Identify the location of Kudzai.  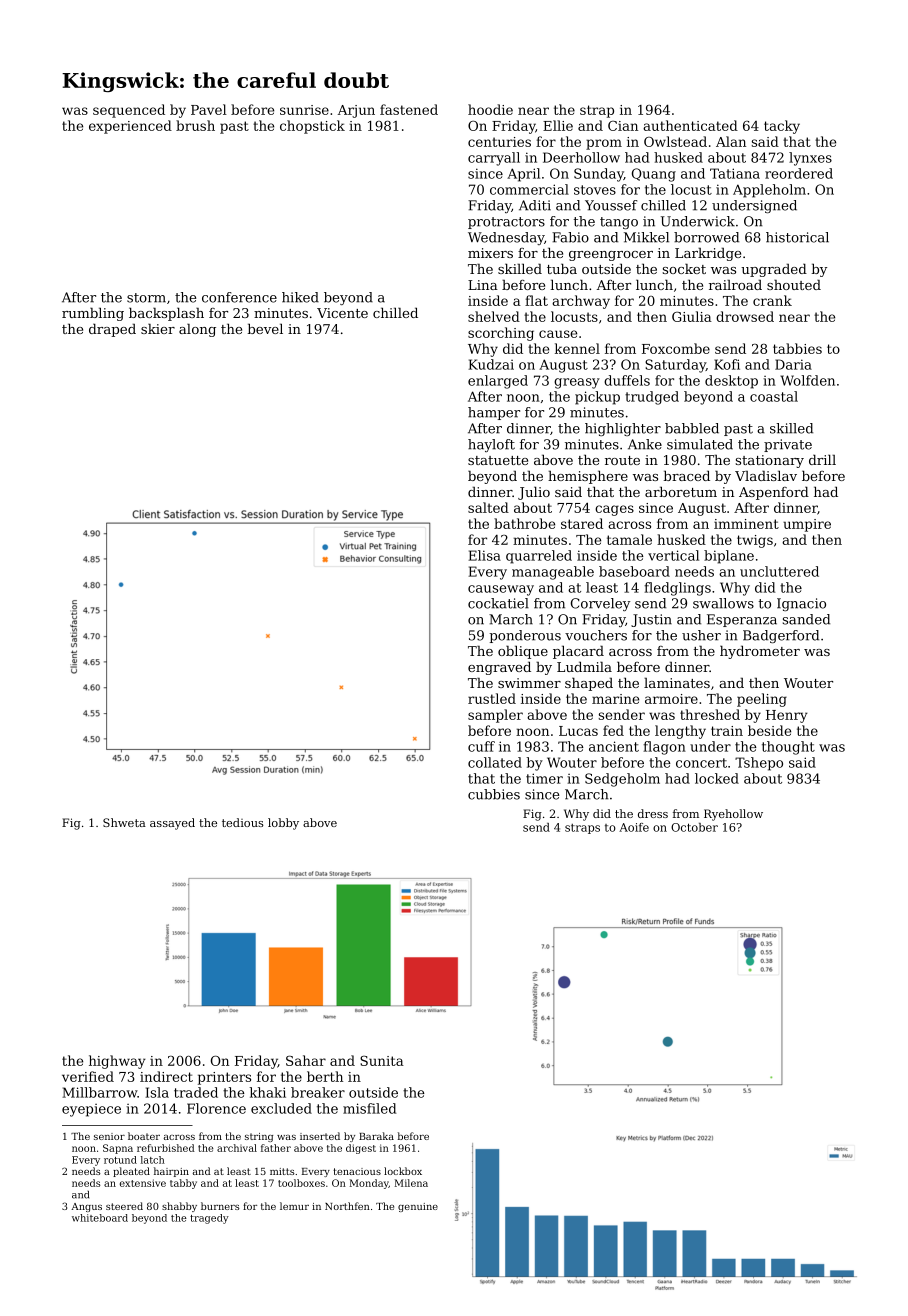
(491, 364).
